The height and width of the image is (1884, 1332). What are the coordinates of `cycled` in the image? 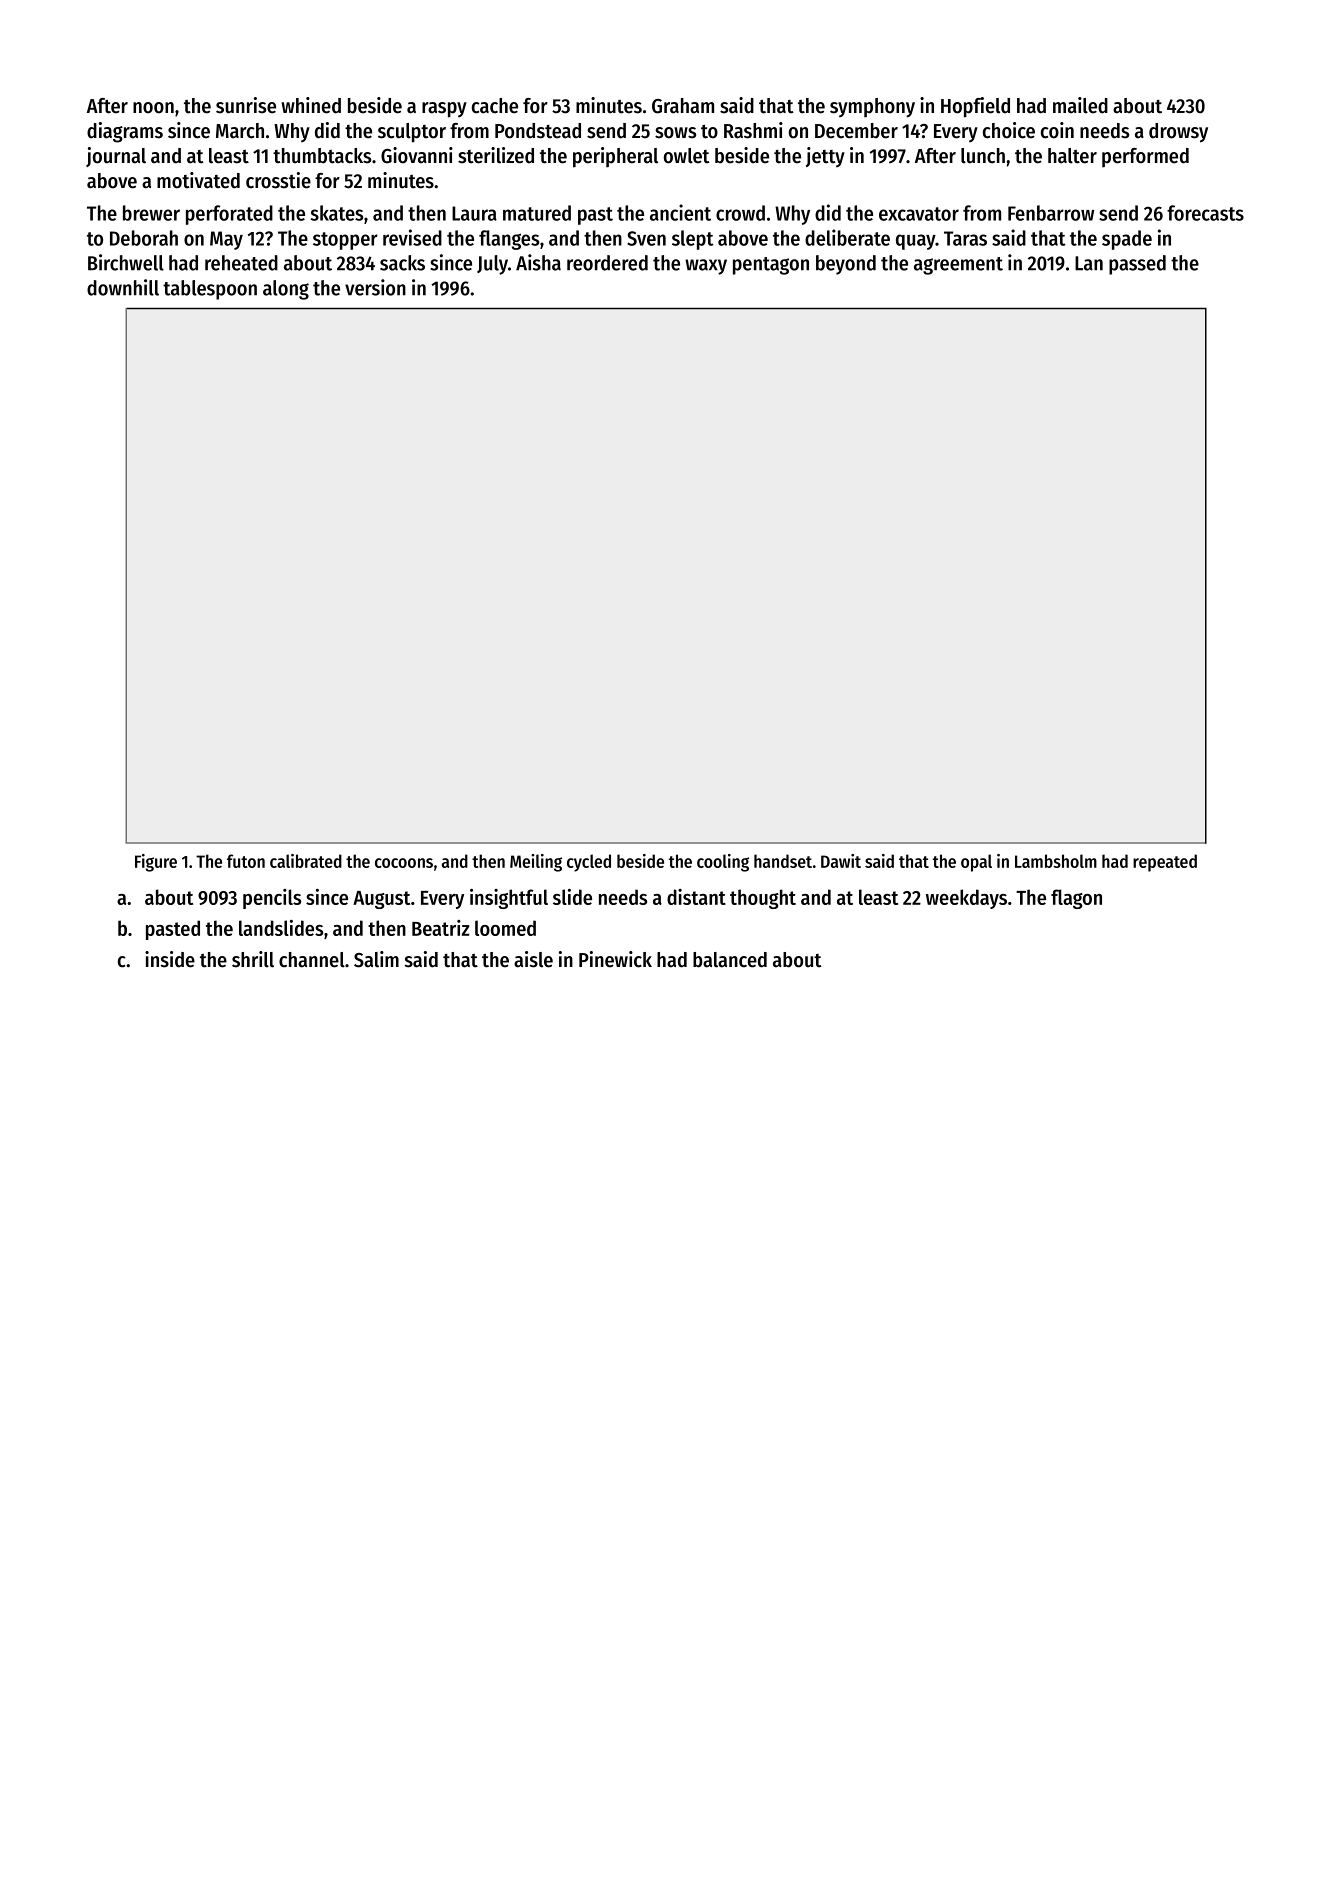 It's located at (589, 863).
